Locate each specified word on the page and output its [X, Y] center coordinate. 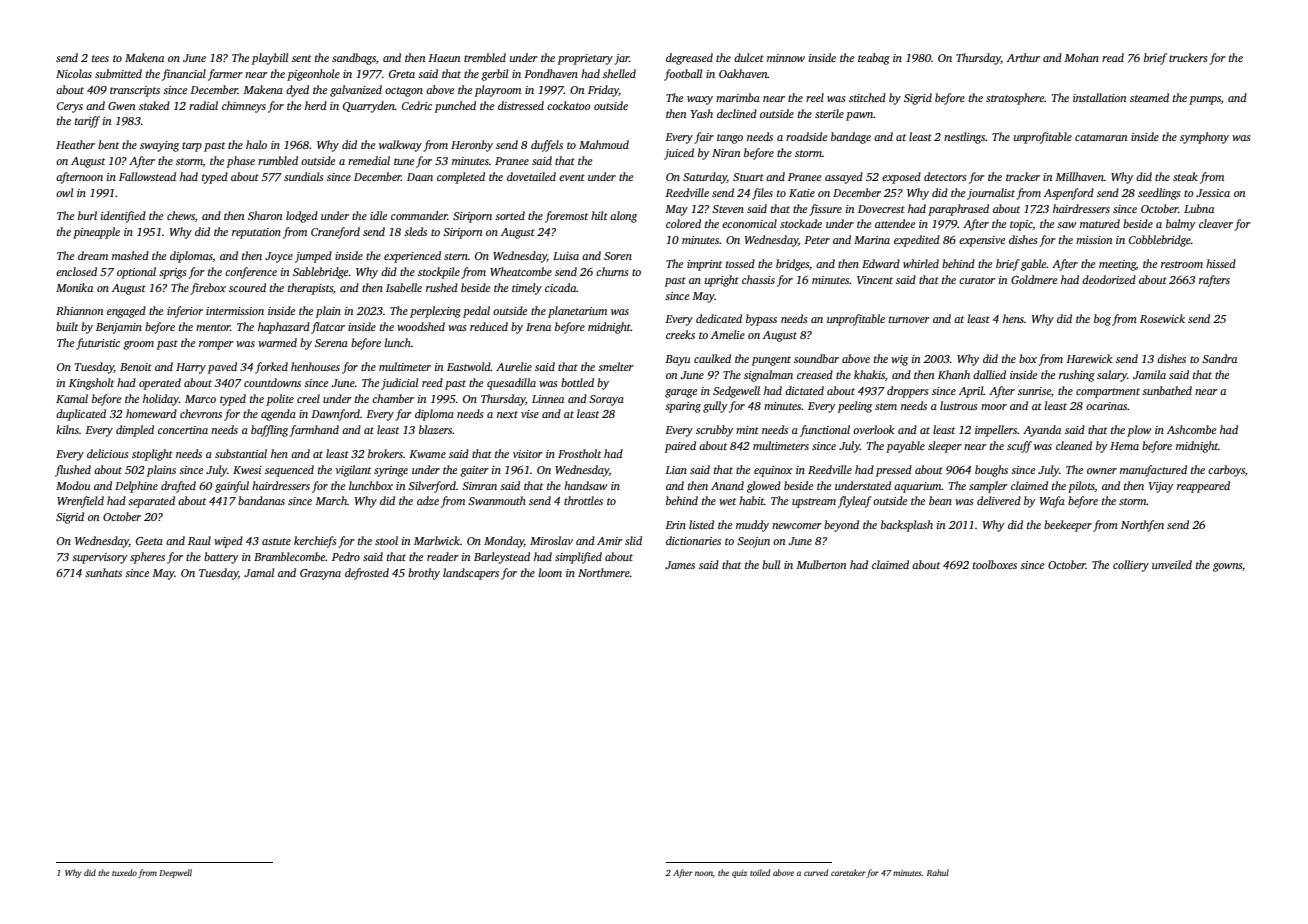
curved [816, 872]
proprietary [585, 59]
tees [100, 58]
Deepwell [175, 873]
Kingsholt [91, 384]
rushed [442, 287]
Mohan [1081, 57]
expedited [917, 241]
